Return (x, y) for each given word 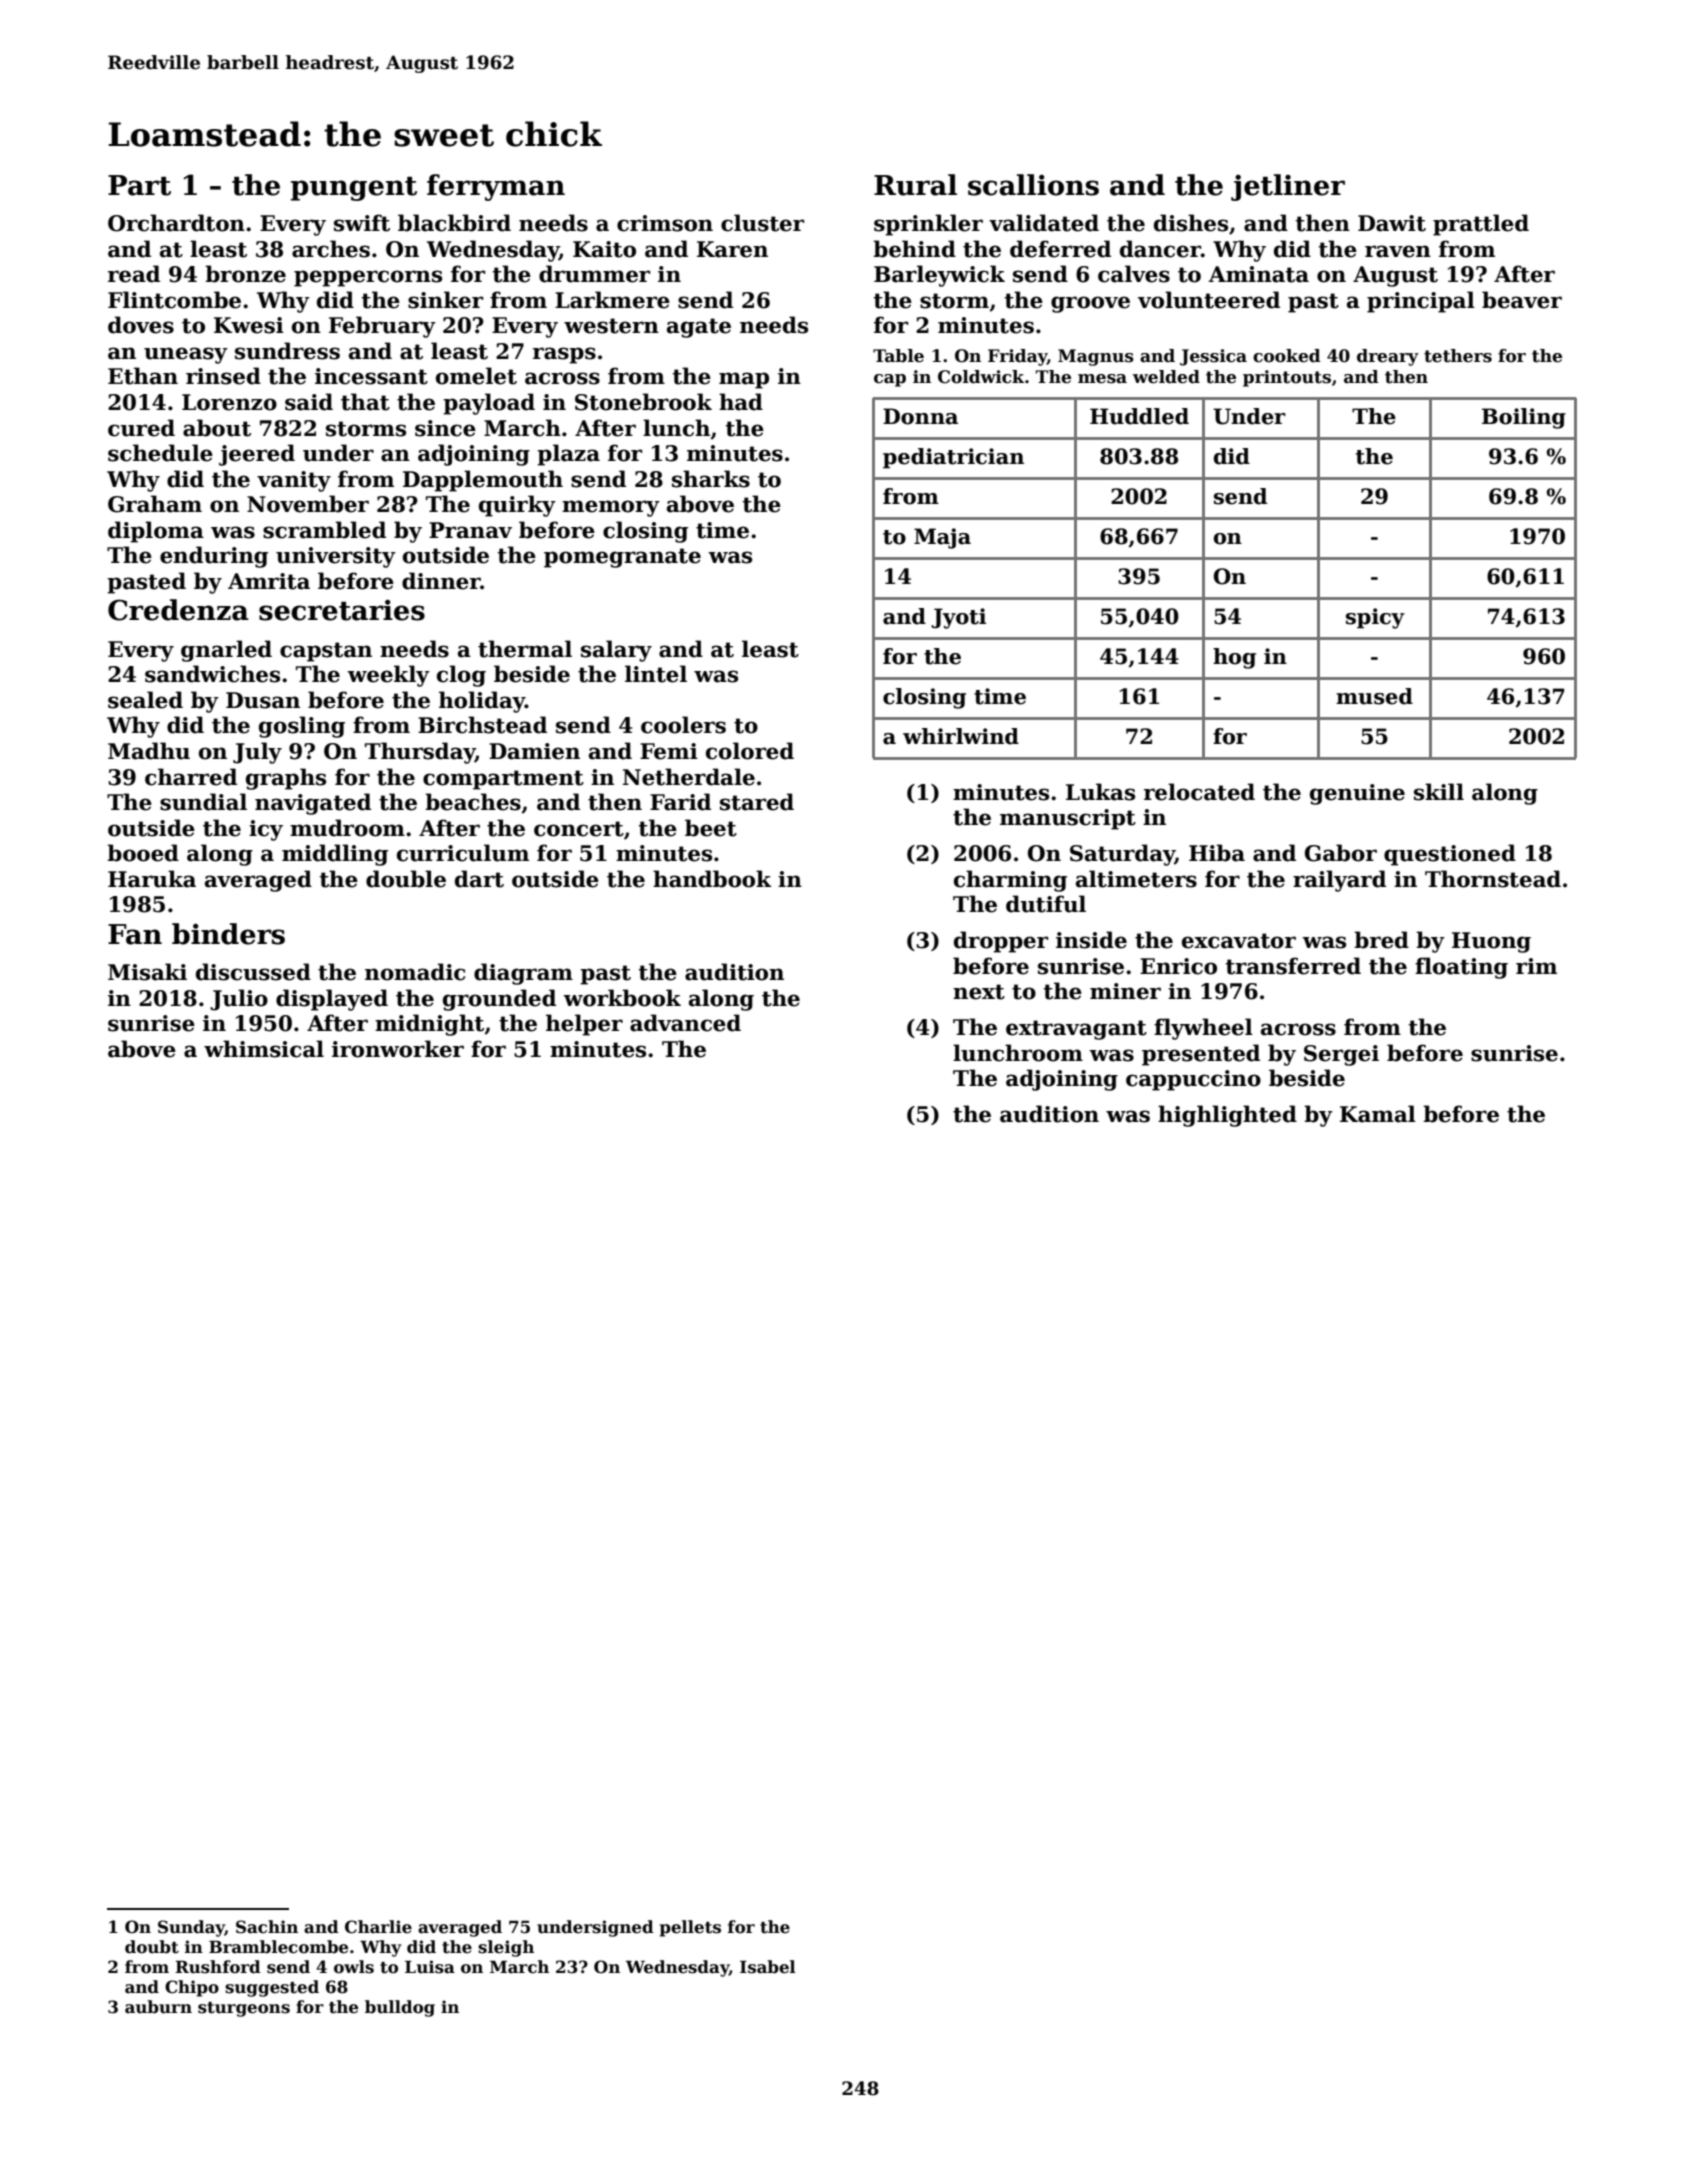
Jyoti (958, 618)
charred (191, 777)
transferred (1293, 966)
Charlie (378, 1927)
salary (616, 651)
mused (1374, 696)
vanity (294, 481)
